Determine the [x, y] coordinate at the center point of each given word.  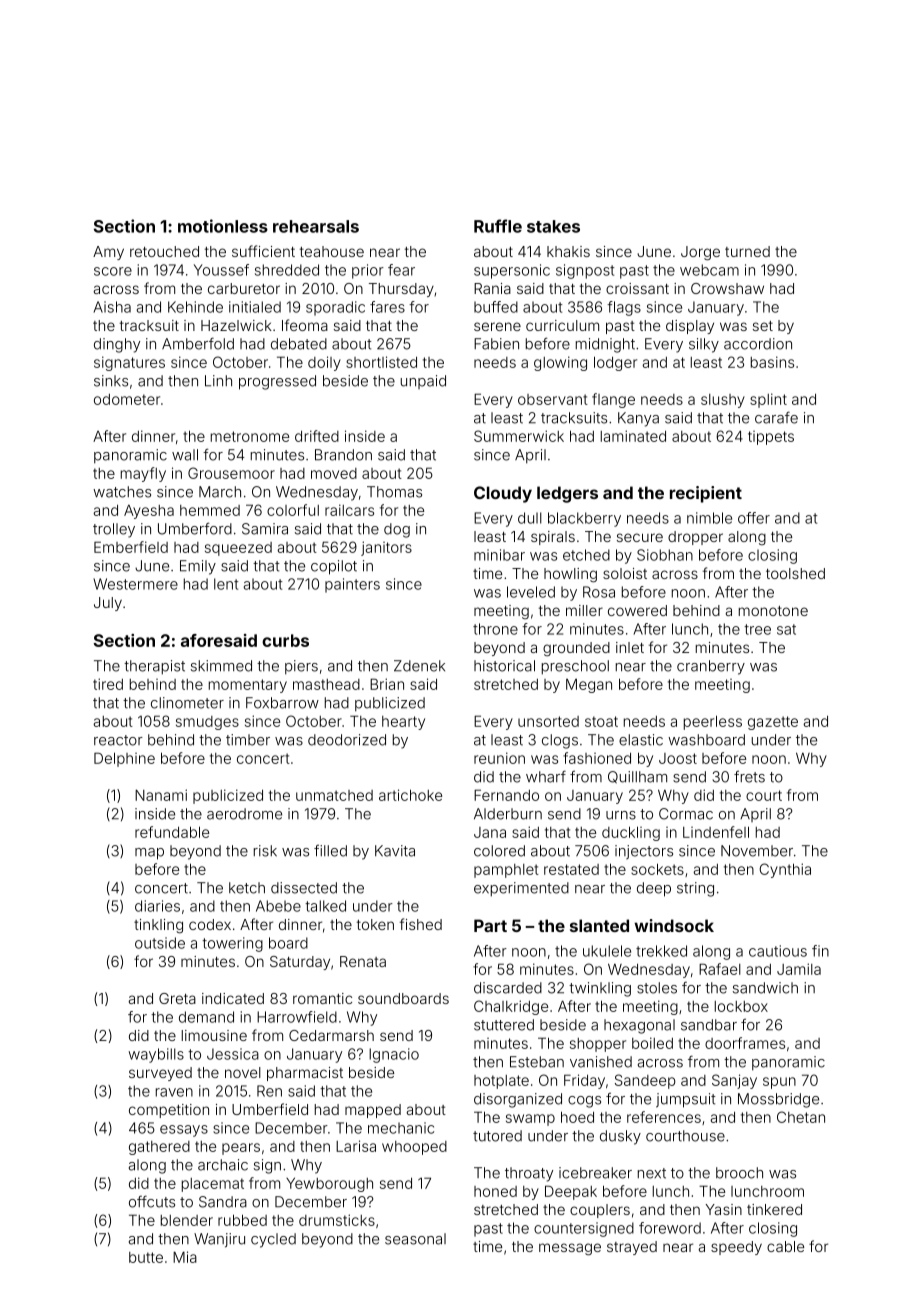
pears [241, 1149]
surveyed [160, 1074]
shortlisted [381, 362]
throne [495, 629]
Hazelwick [236, 325]
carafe [776, 417]
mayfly [143, 474]
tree [757, 629]
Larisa [356, 1146]
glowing [560, 363]
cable [785, 1246]
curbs [285, 640]
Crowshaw [727, 288]
